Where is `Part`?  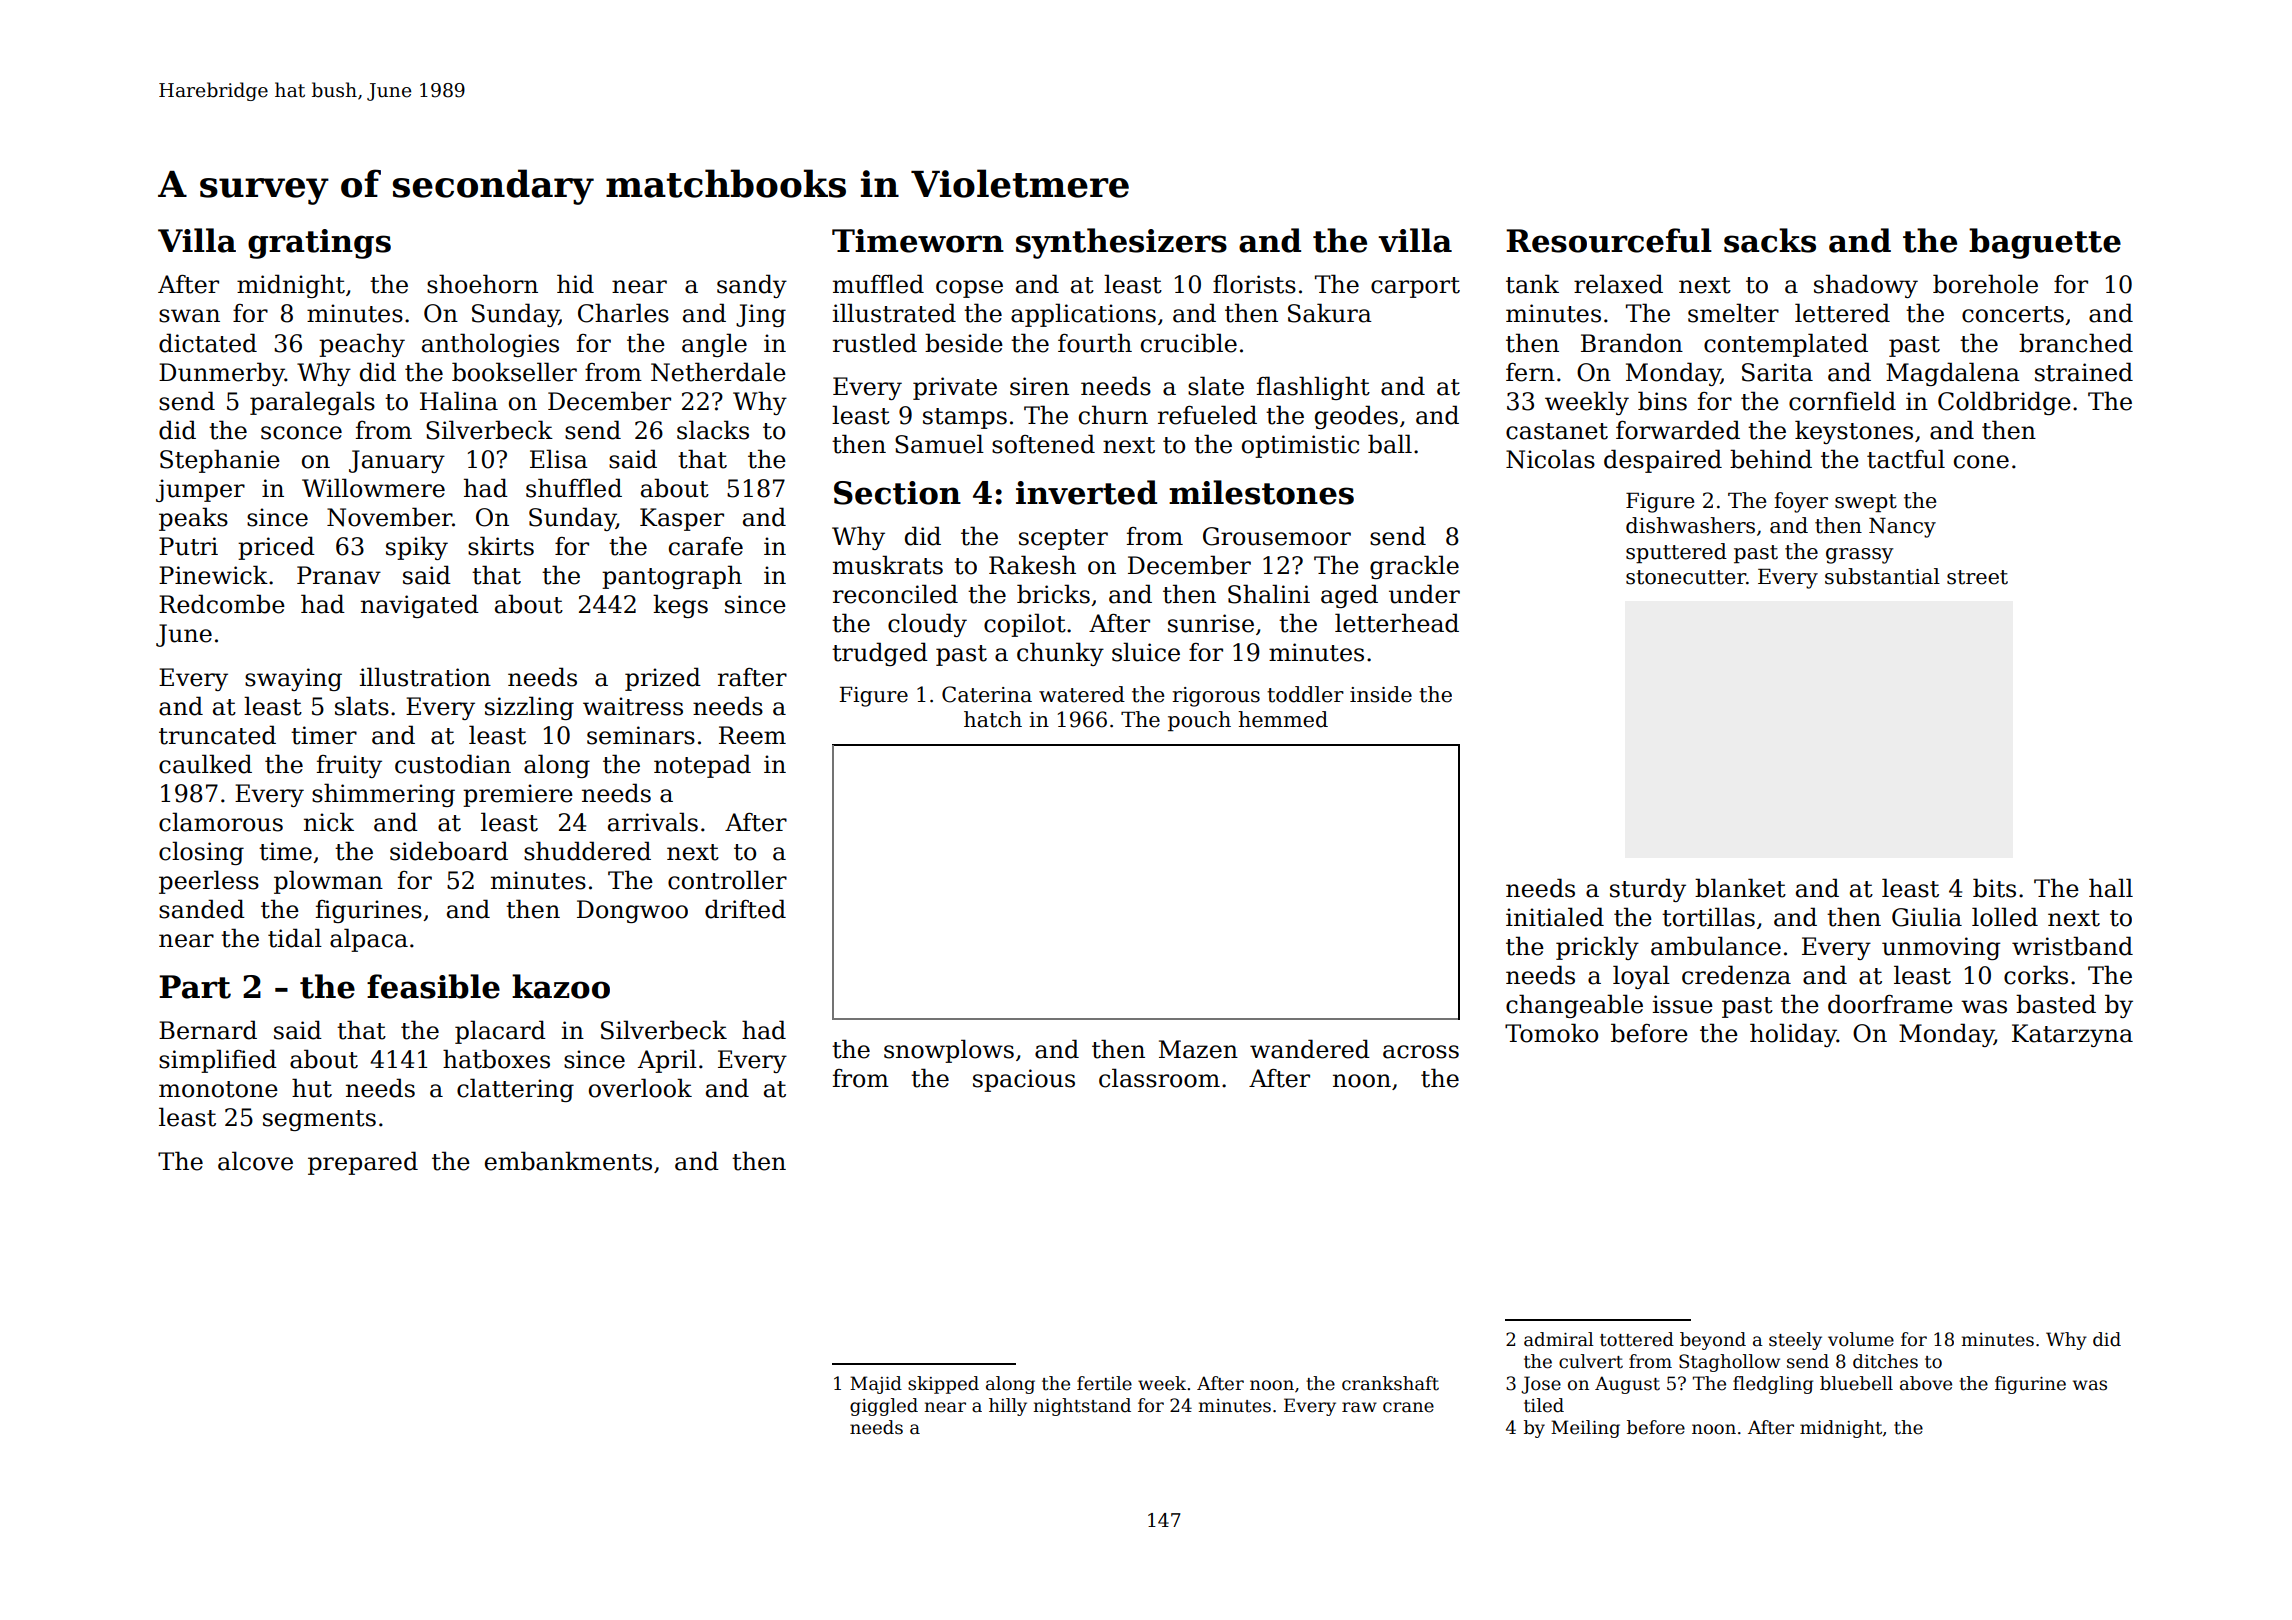 Part is located at coordinates (195, 987).
